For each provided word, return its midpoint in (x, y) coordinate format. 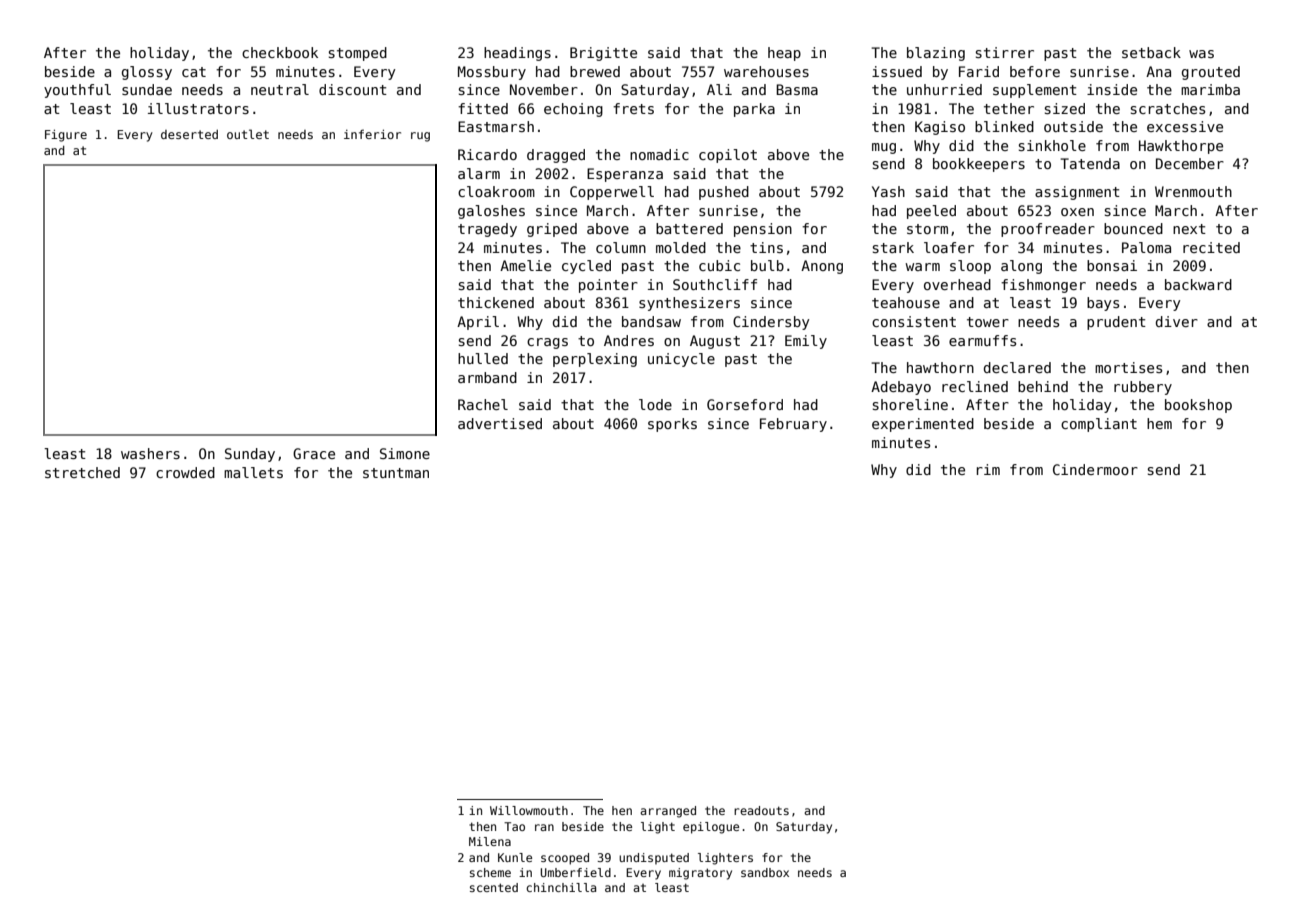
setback (1151, 52)
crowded (185, 472)
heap (784, 54)
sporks (672, 425)
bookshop (1198, 406)
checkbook (280, 52)
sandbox (765, 872)
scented (494, 887)
